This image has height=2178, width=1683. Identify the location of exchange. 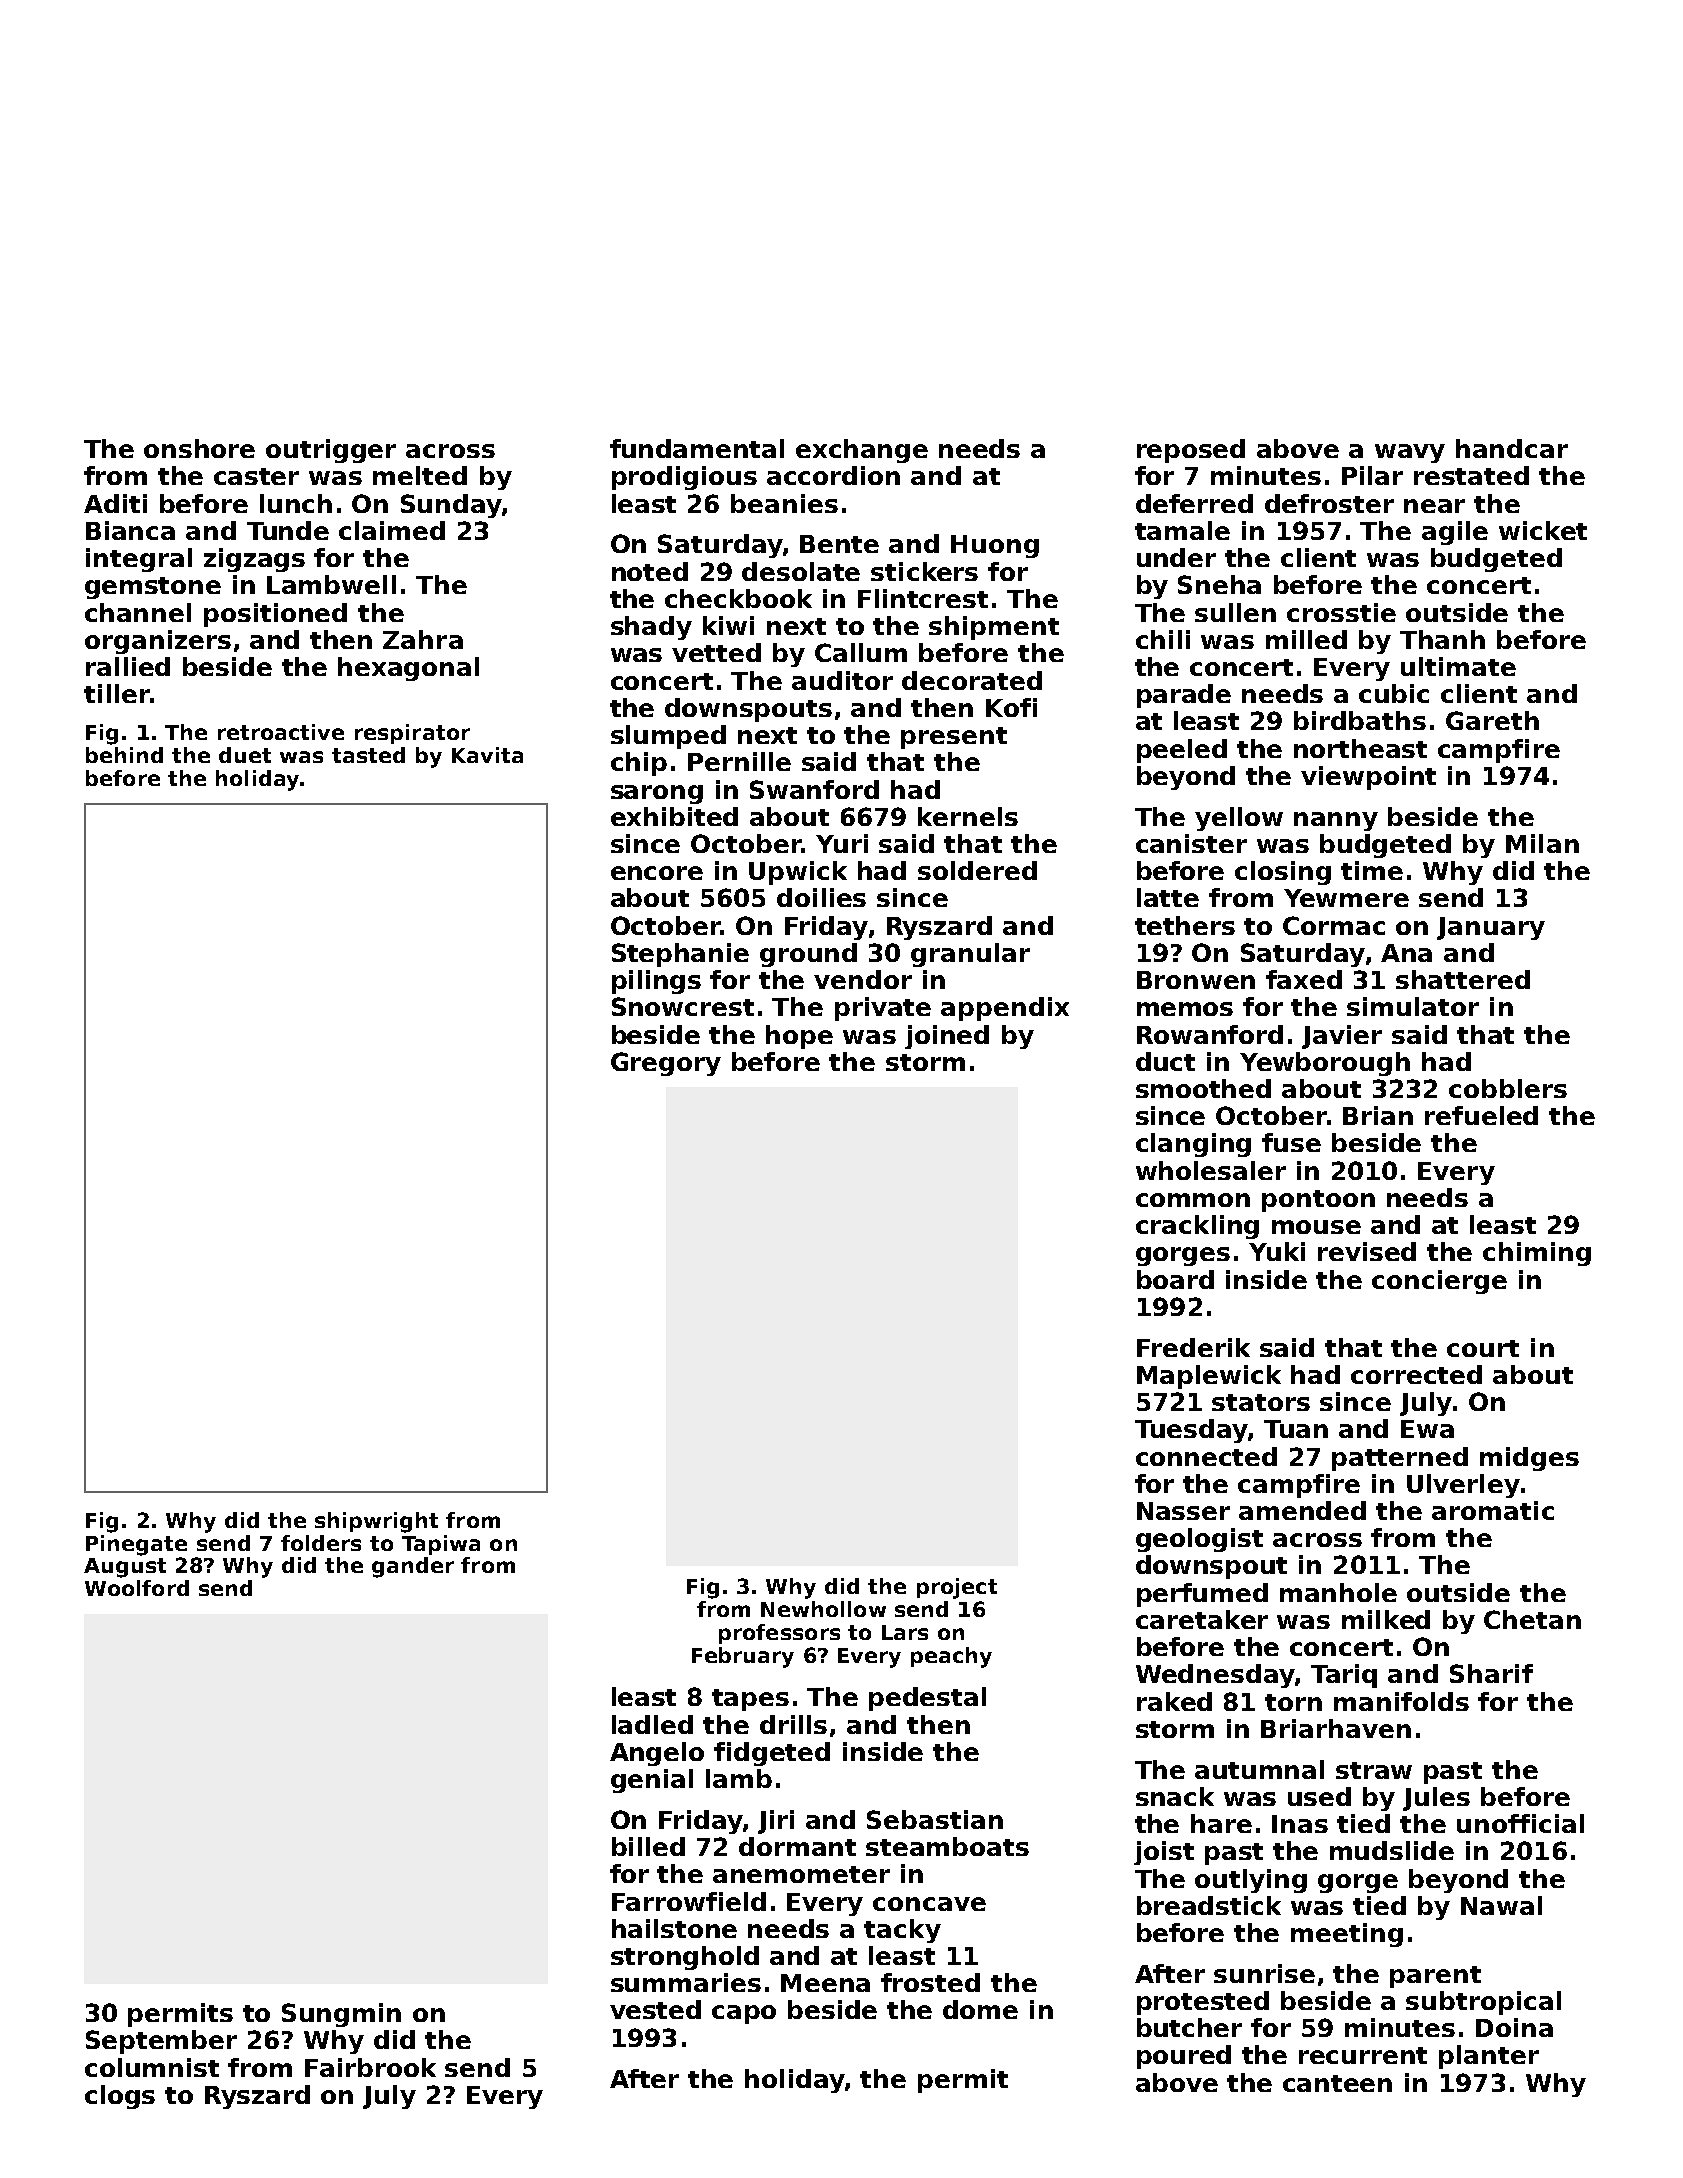
(862, 451).
